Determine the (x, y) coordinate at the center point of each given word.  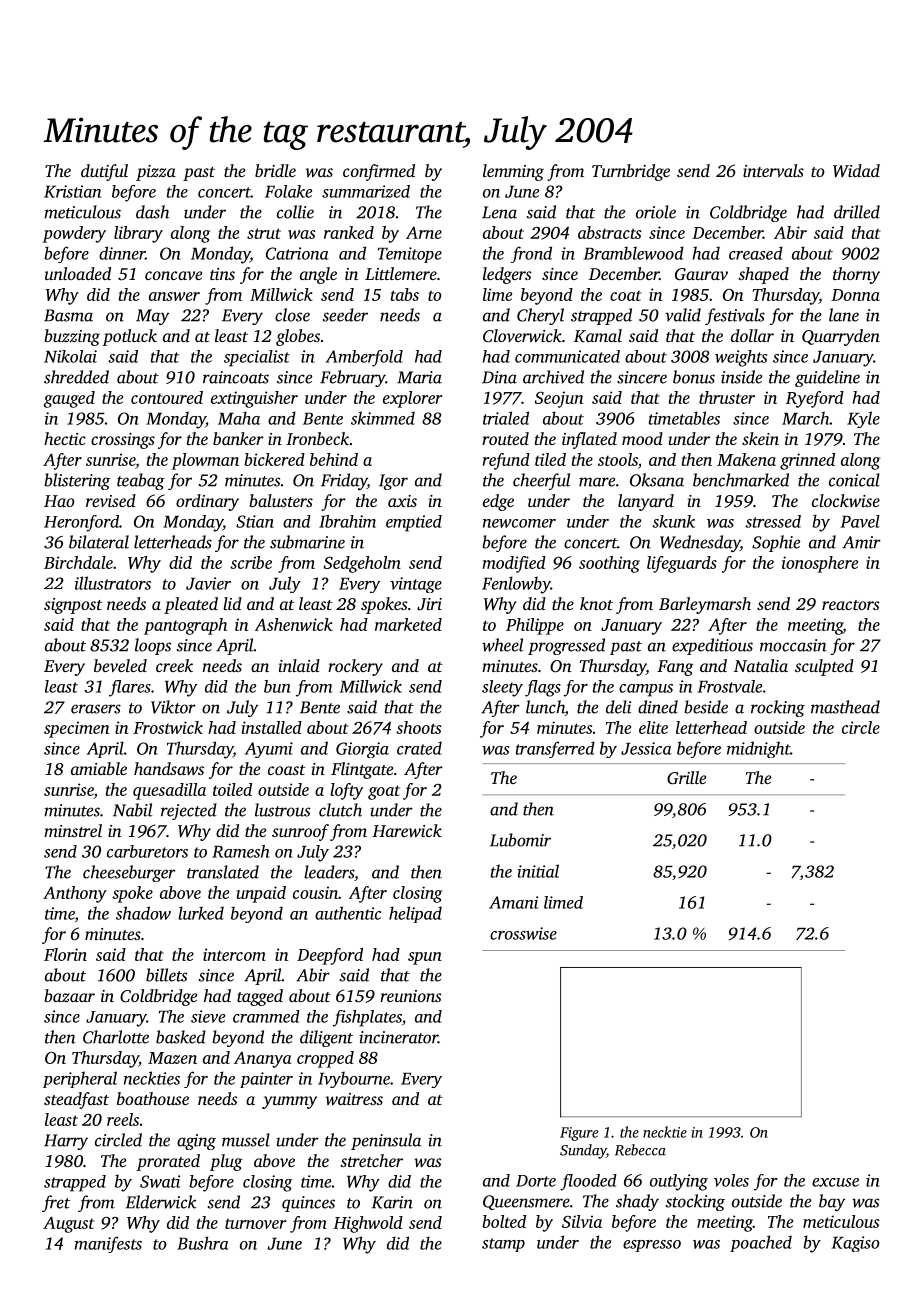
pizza (156, 173)
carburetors (147, 851)
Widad (856, 171)
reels (123, 1119)
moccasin (793, 645)
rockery (355, 667)
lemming (513, 172)
